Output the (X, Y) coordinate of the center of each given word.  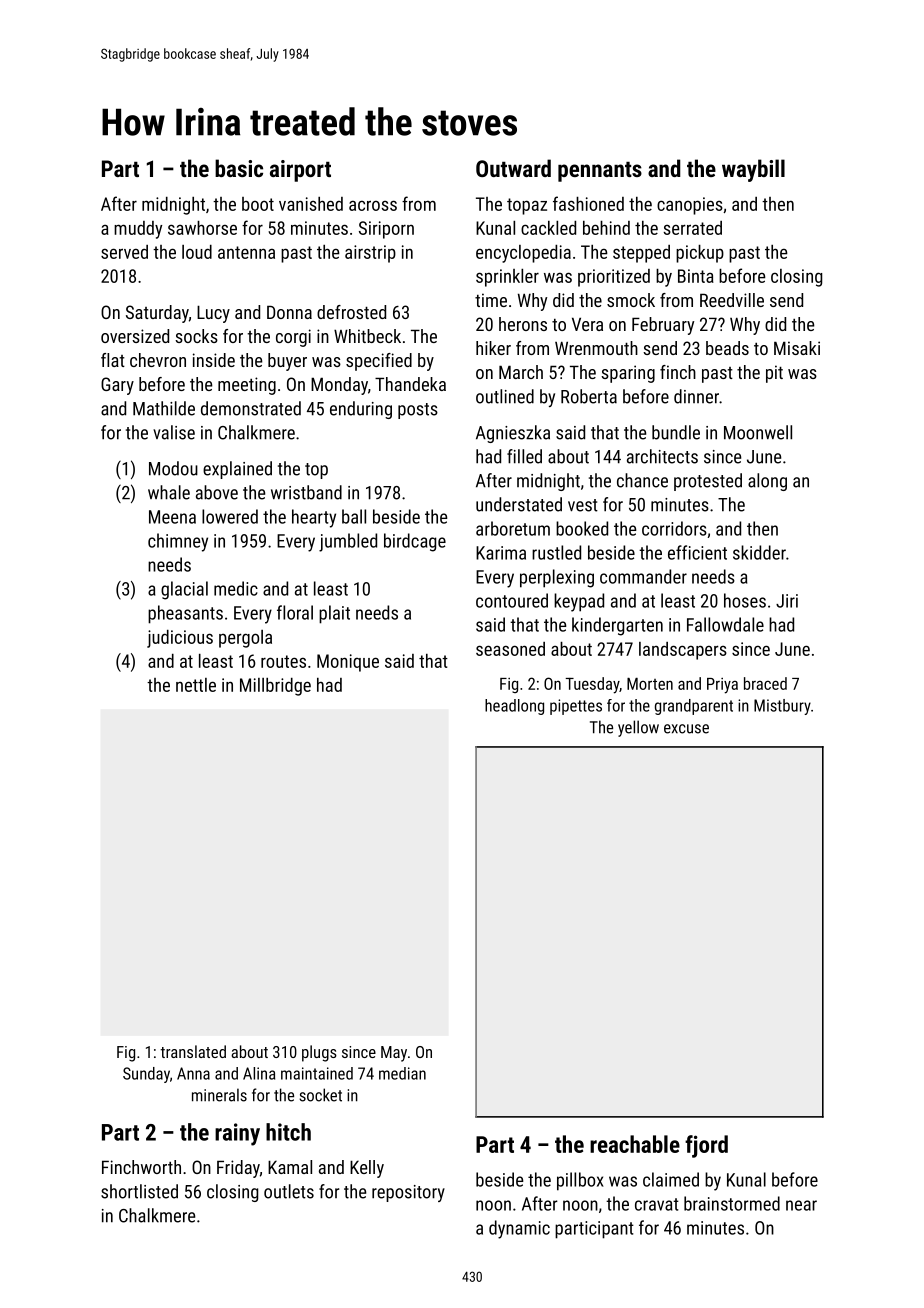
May (394, 1054)
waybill (753, 170)
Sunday (146, 1075)
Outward (513, 168)
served (124, 252)
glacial (184, 590)
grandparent (694, 707)
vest (583, 505)
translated (193, 1051)
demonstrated (251, 408)
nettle (196, 685)
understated (519, 504)
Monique (348, 663)
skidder (759, 552)
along (767, 482)
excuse (686, 729)
